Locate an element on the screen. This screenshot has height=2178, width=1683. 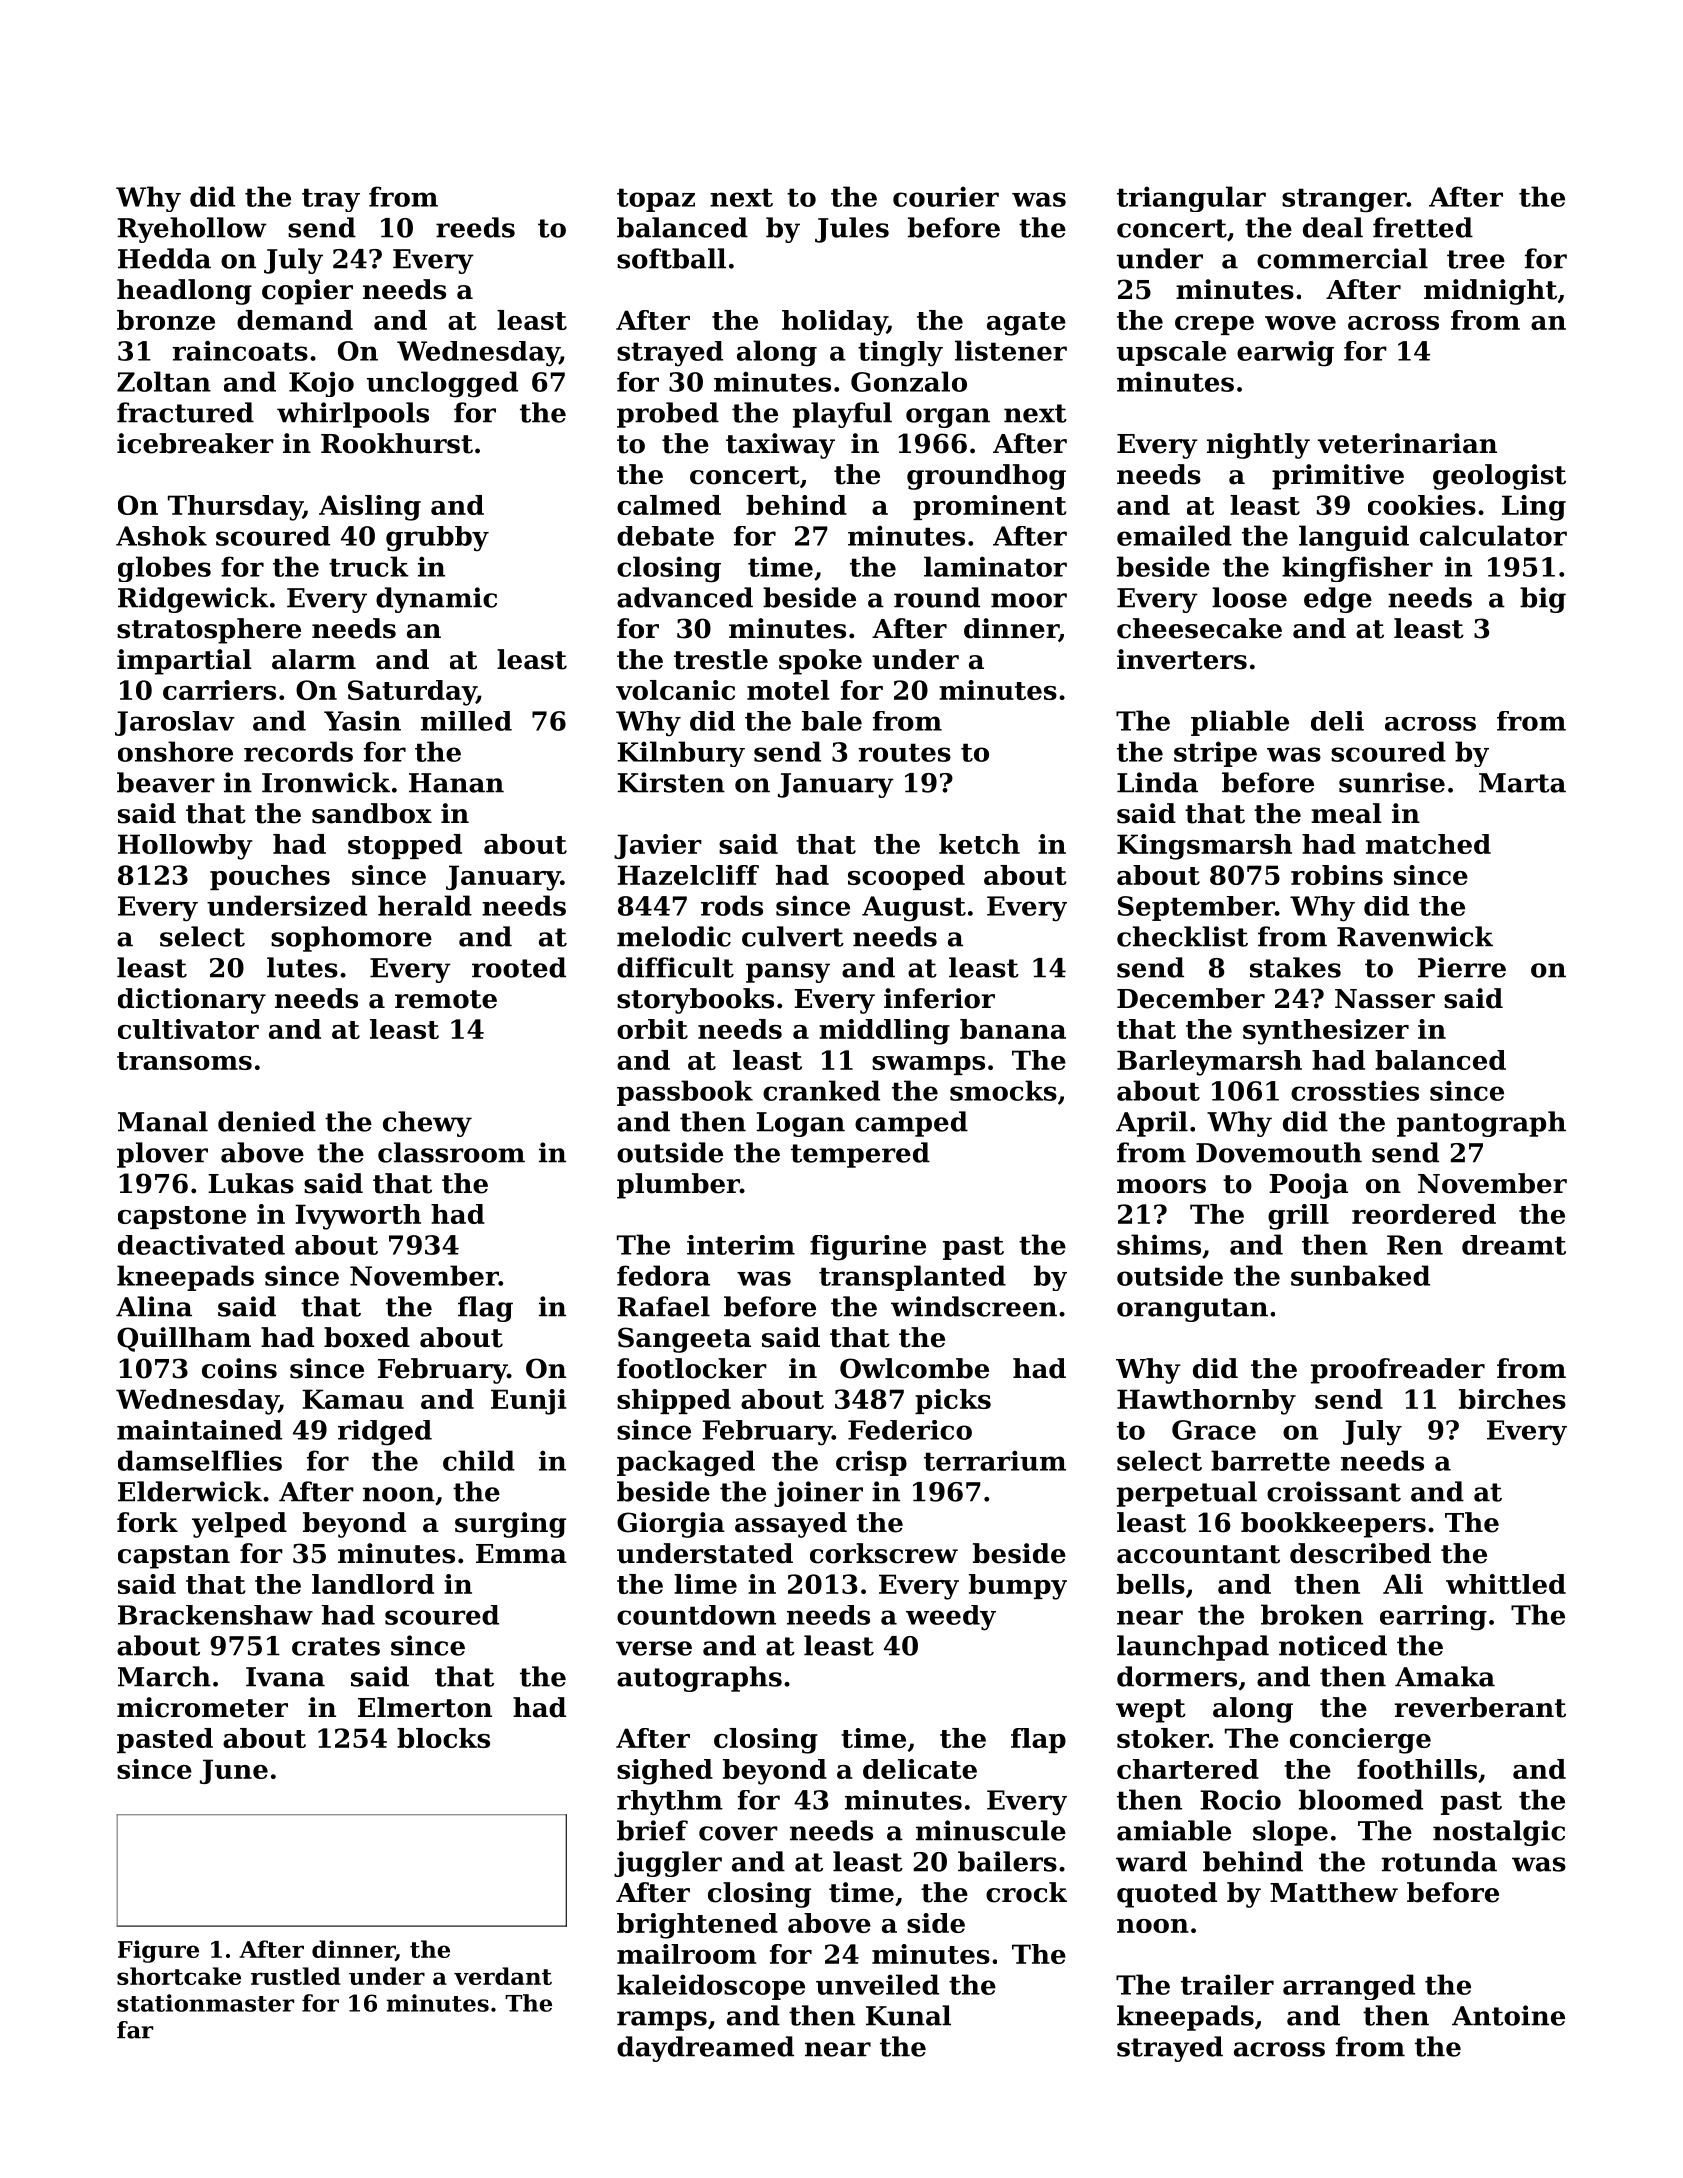
verdant is located at coordinates (503, 1976).
